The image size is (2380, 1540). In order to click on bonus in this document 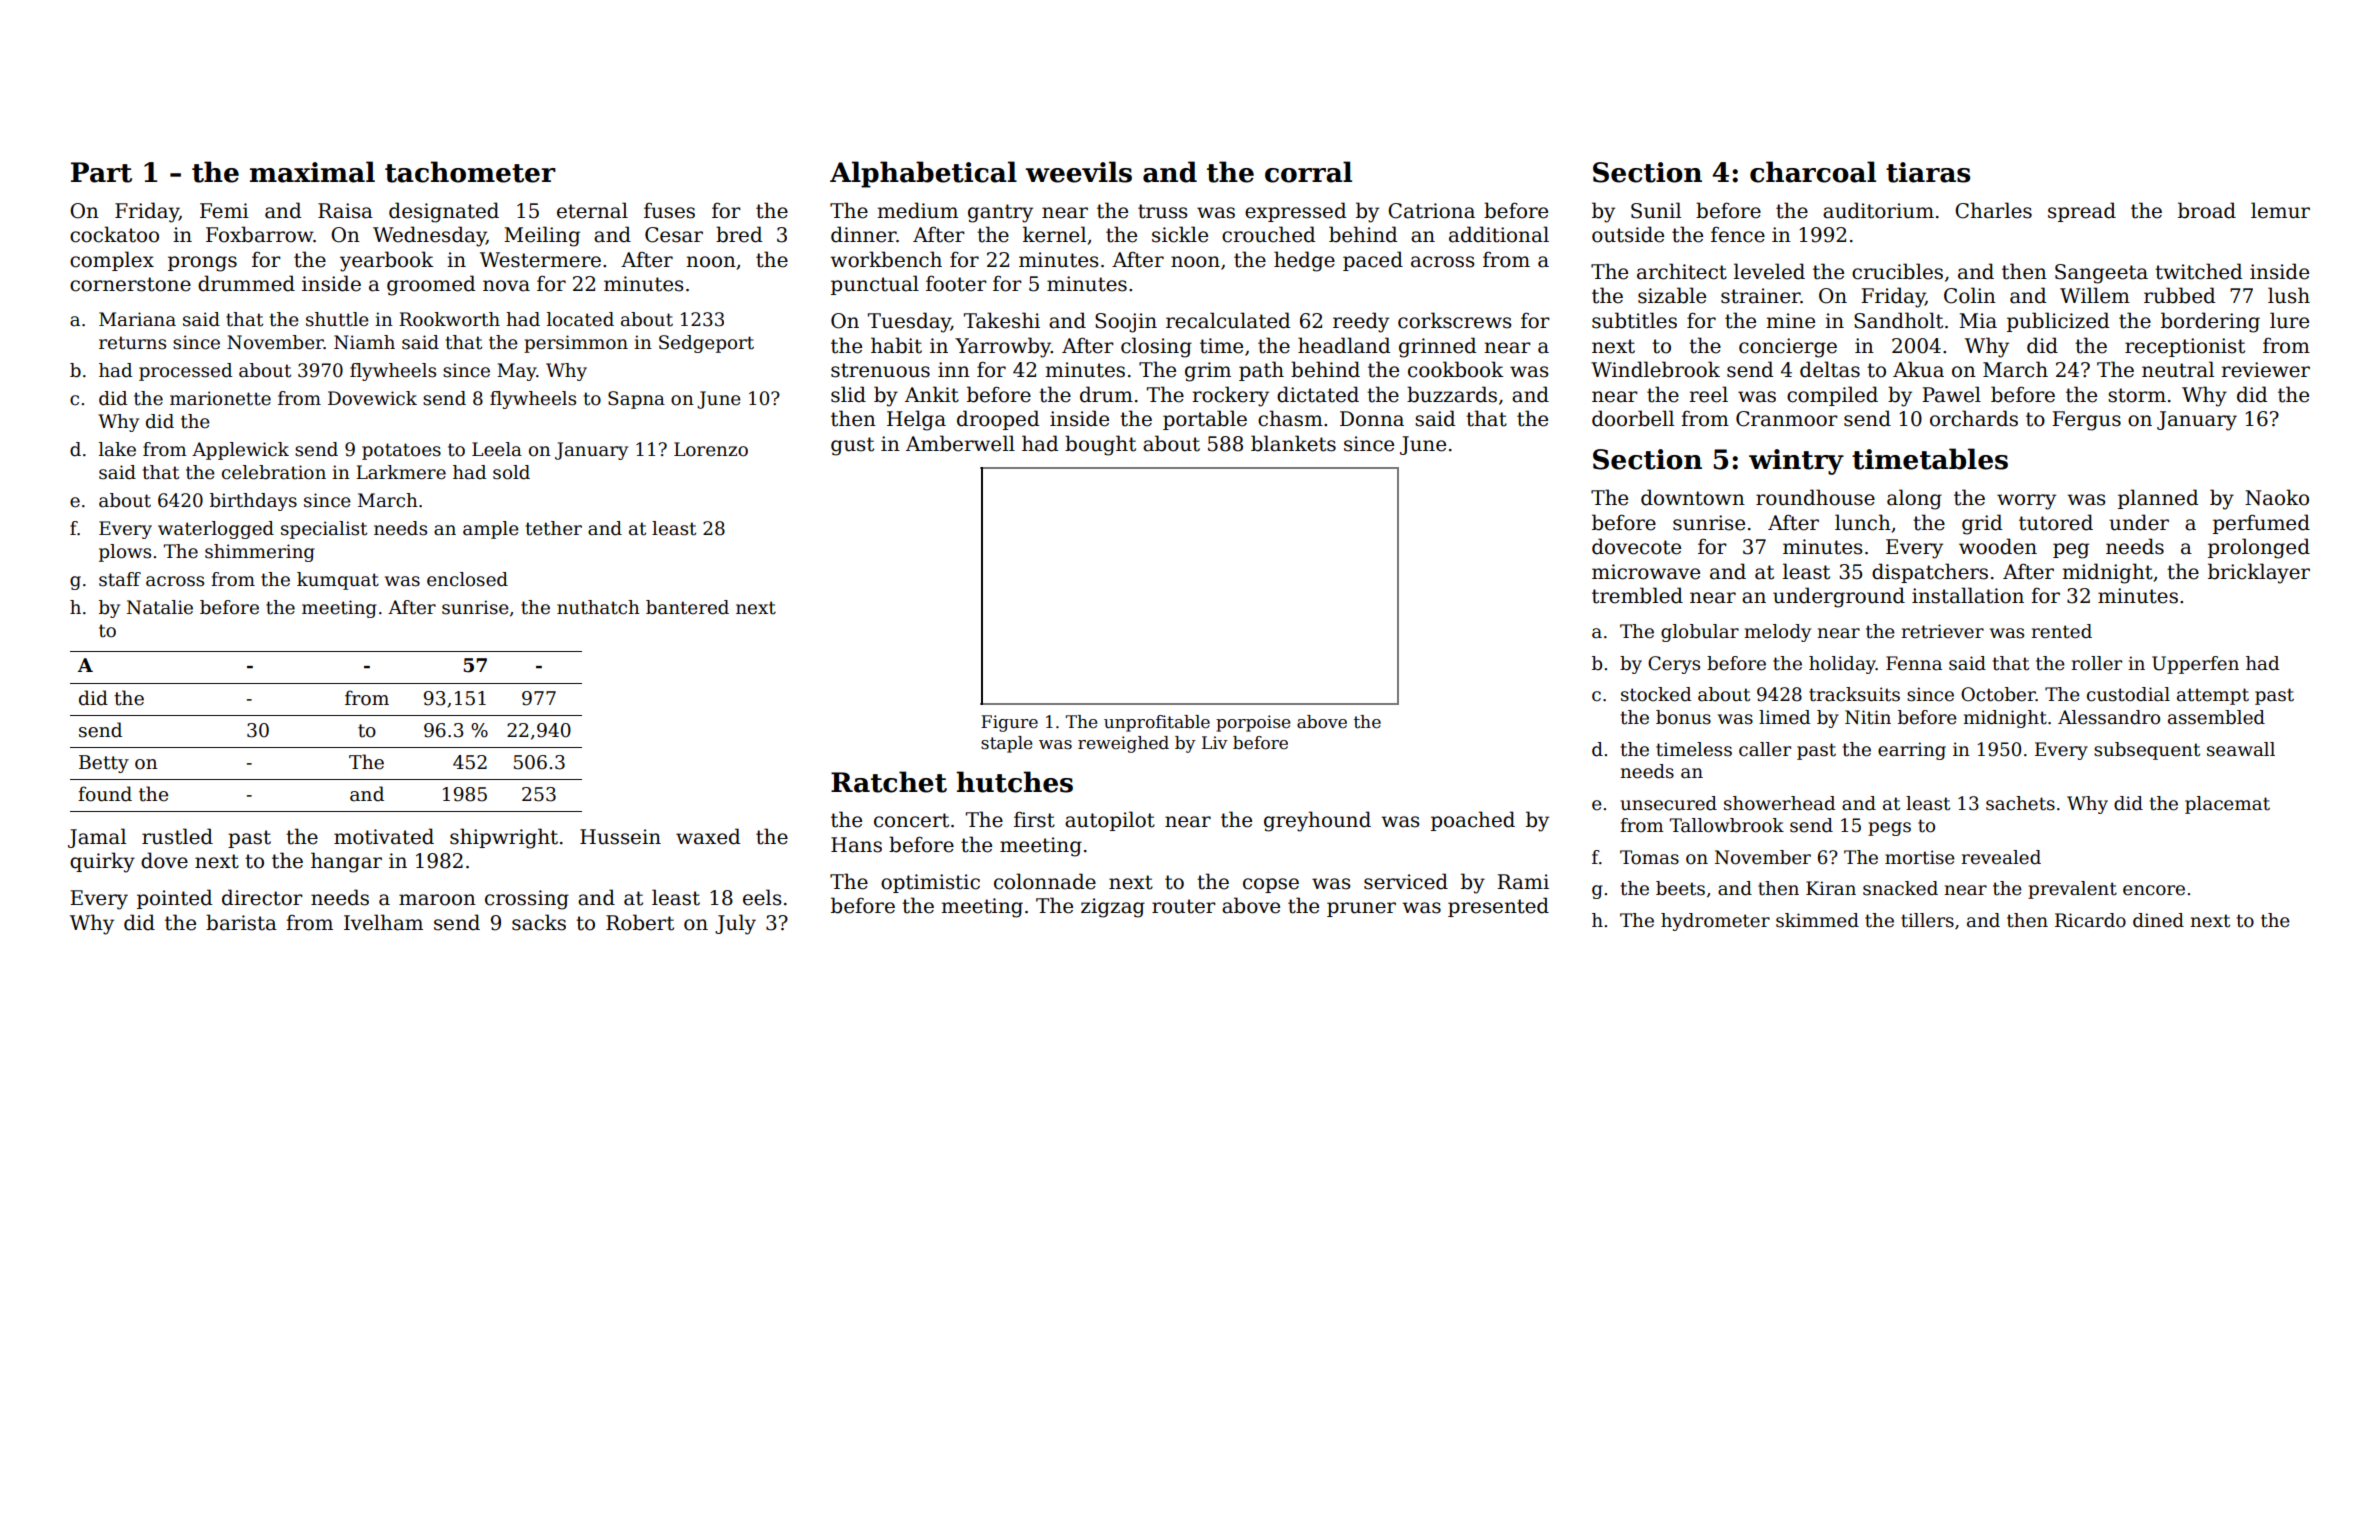, I will do `click(1683, 717)`.
